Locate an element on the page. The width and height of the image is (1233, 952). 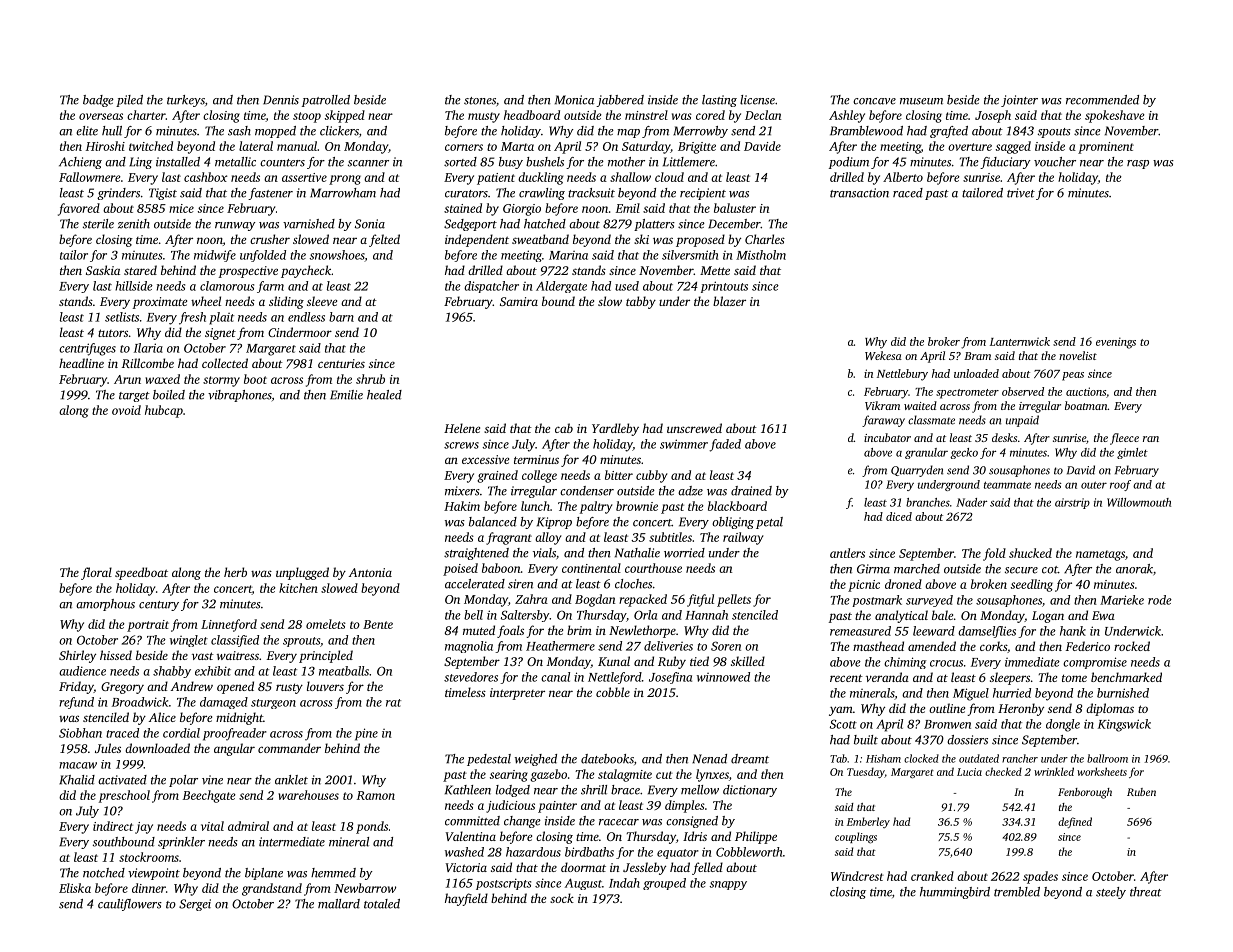
December is located at coordinates (734, 224).
